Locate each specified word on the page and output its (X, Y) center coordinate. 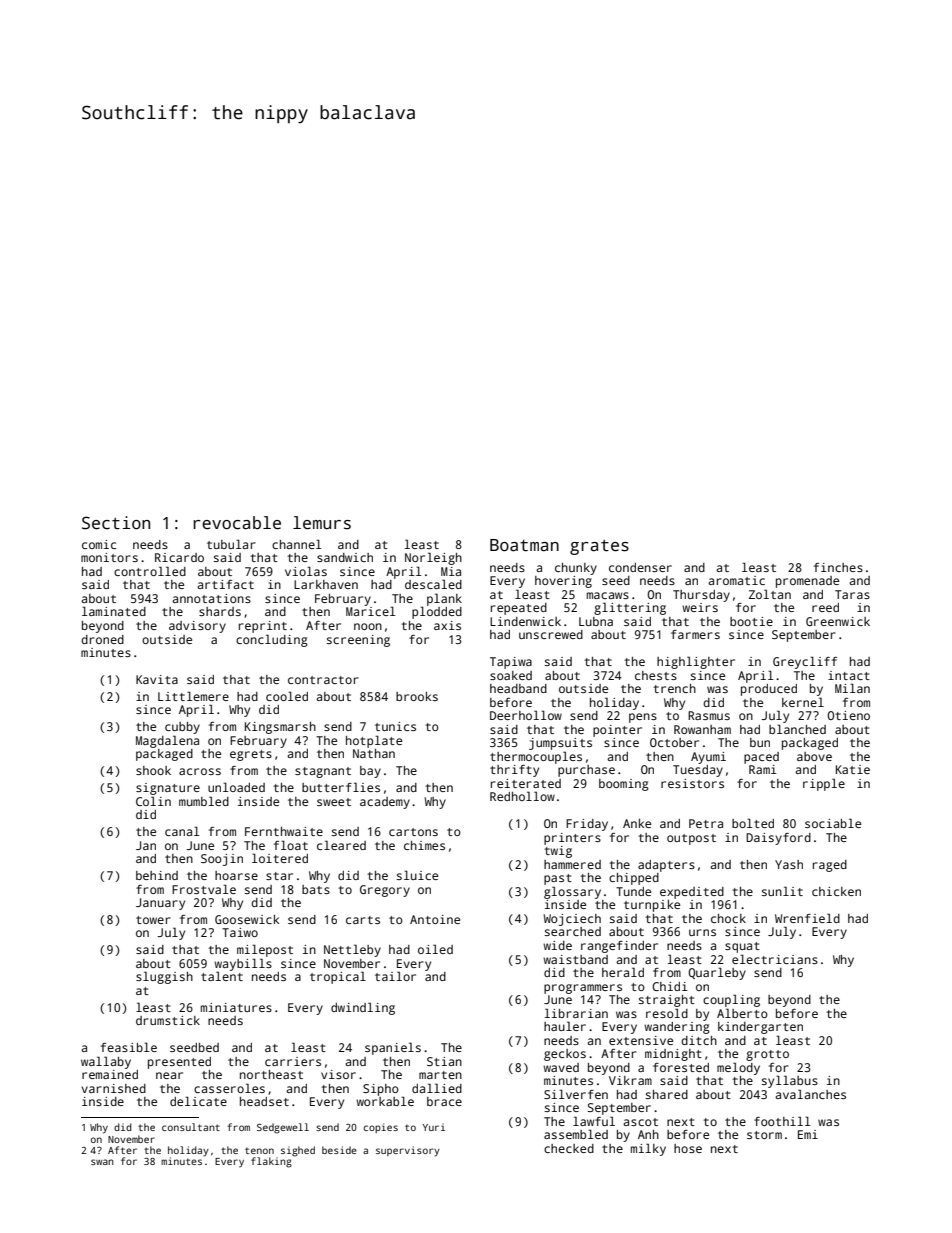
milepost (265, 950)
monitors (109, 557)
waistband (575, 959)
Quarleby (717, 973)
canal (182, 831)
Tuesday (698, 771)
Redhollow (522, 796)
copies (380, 1128)
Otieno (848, 715)
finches (838, 567)
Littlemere (193, 696)
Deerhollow (526, 715)
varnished (113, 1088)
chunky (576, 569)
